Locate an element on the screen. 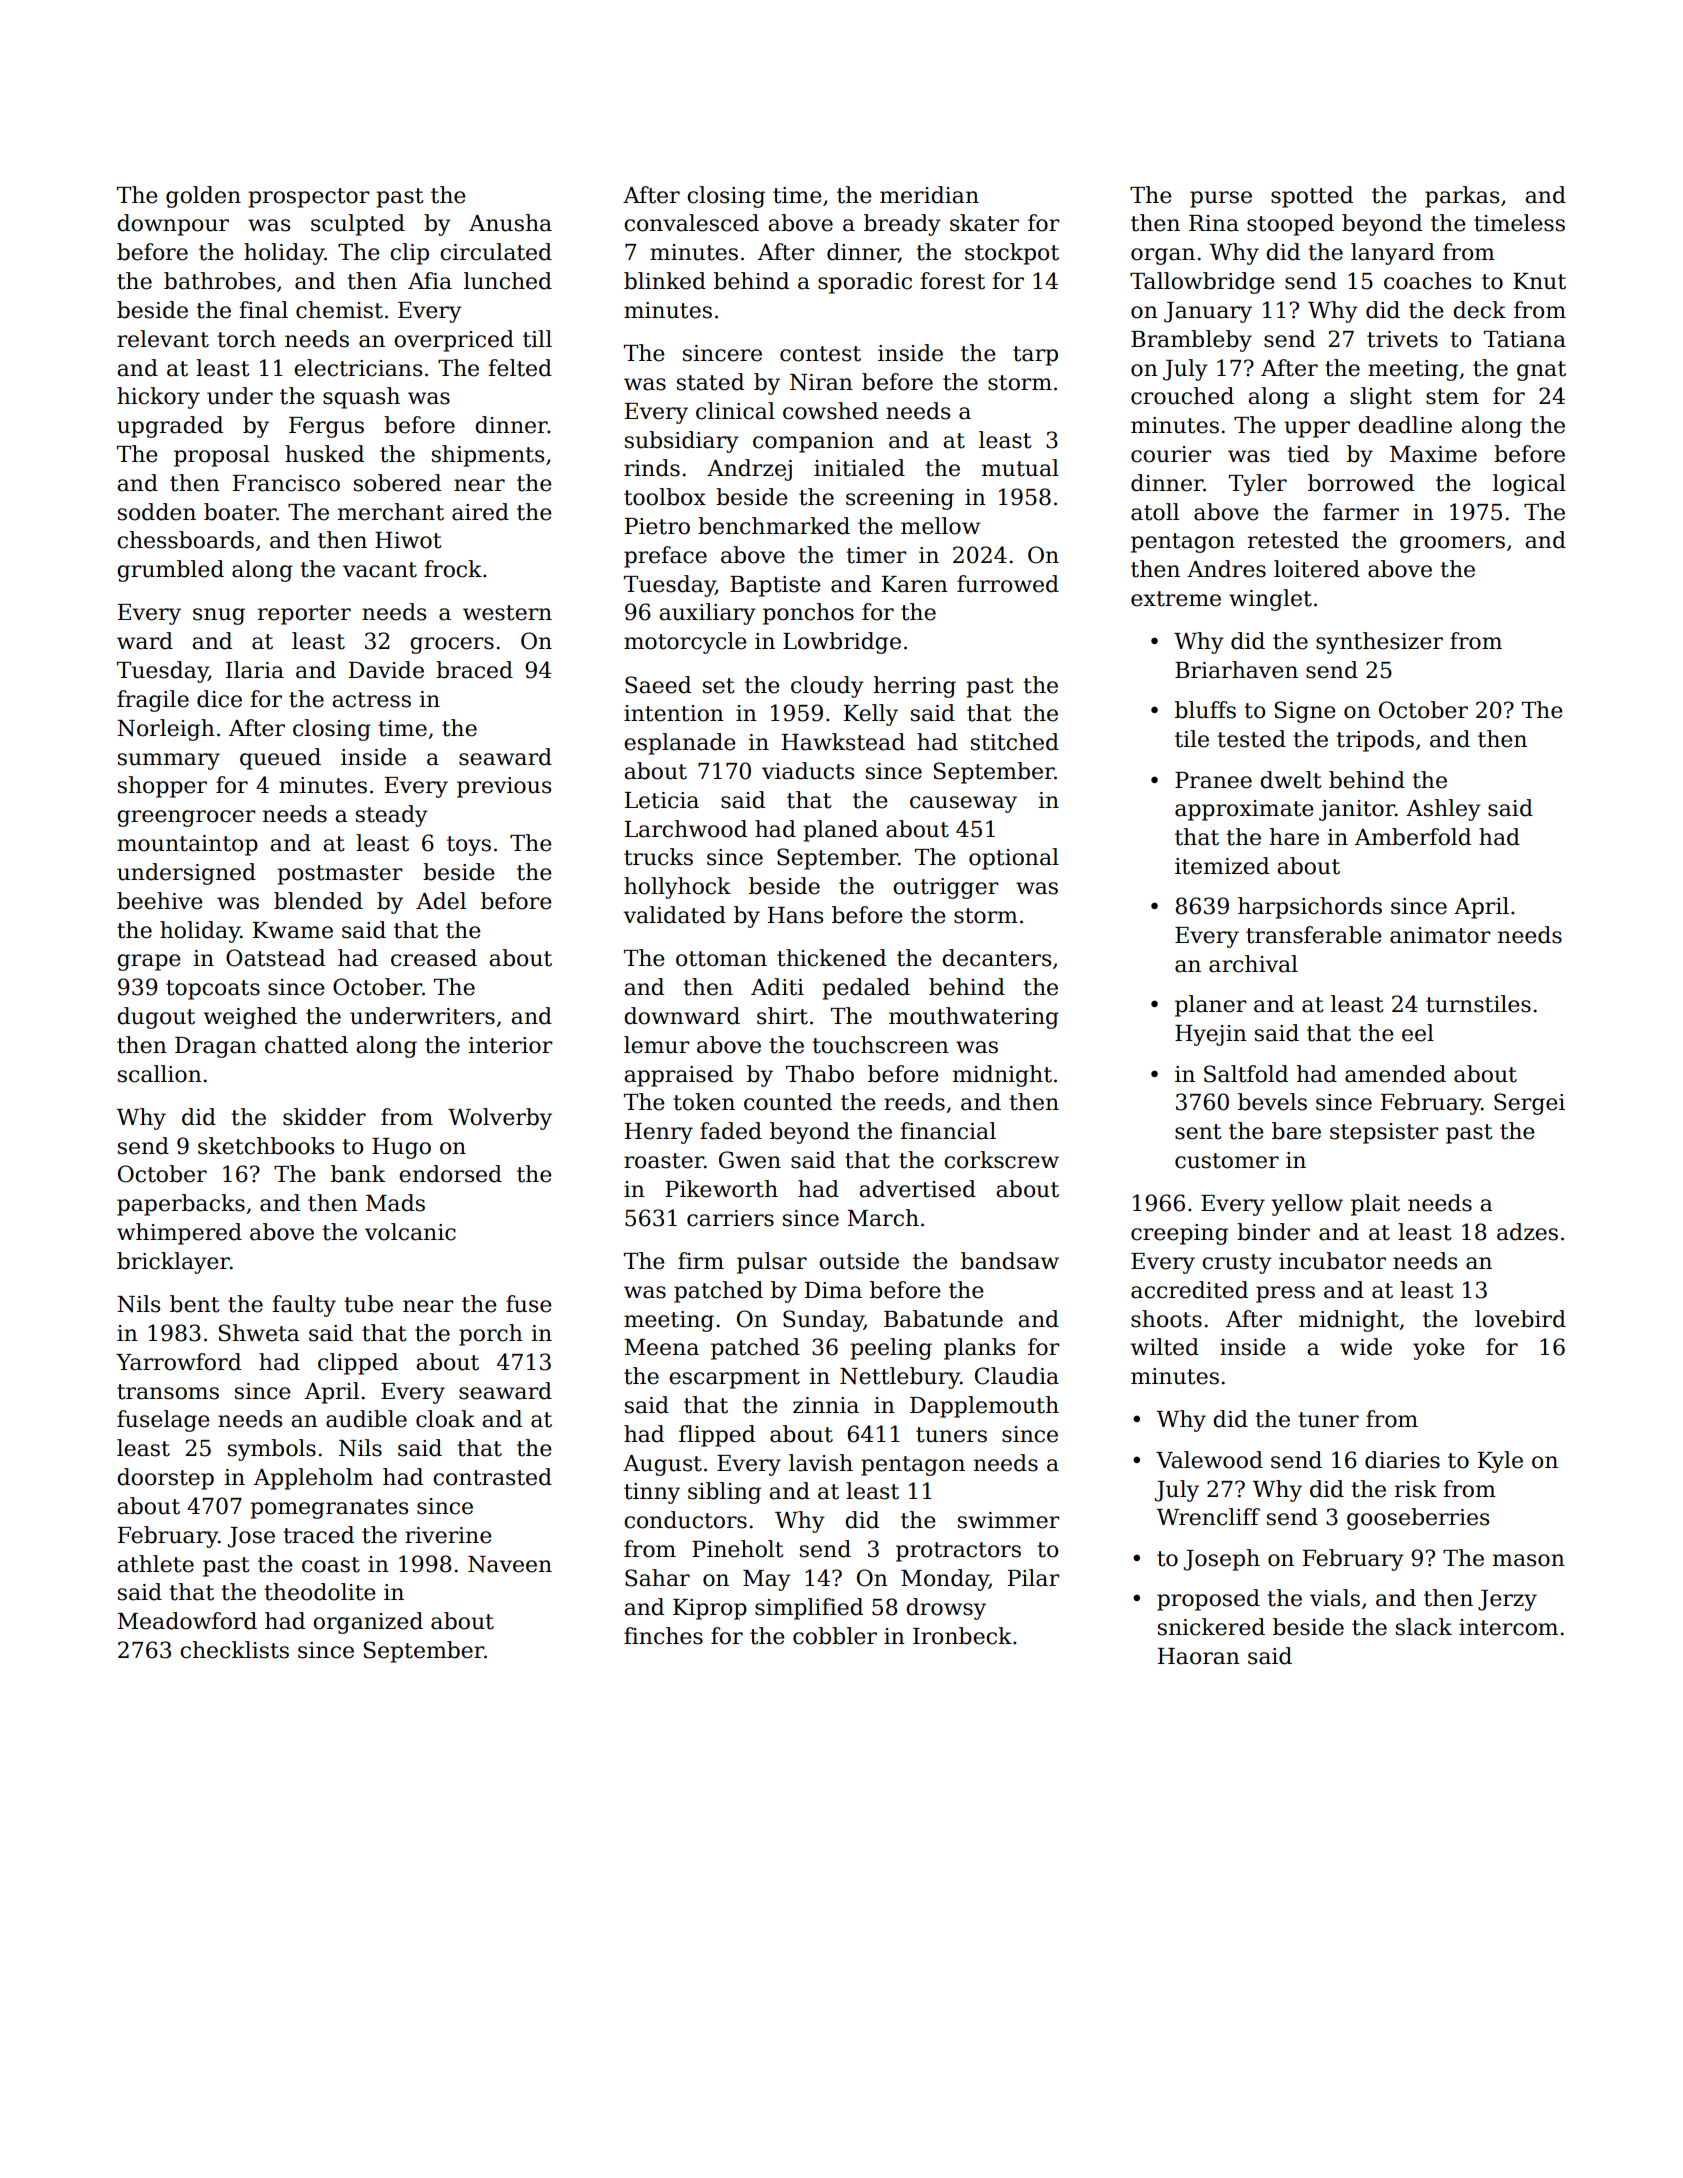 This screenshot has height=2178, width=1683. stooped is located at coordinates (1290, 225).
